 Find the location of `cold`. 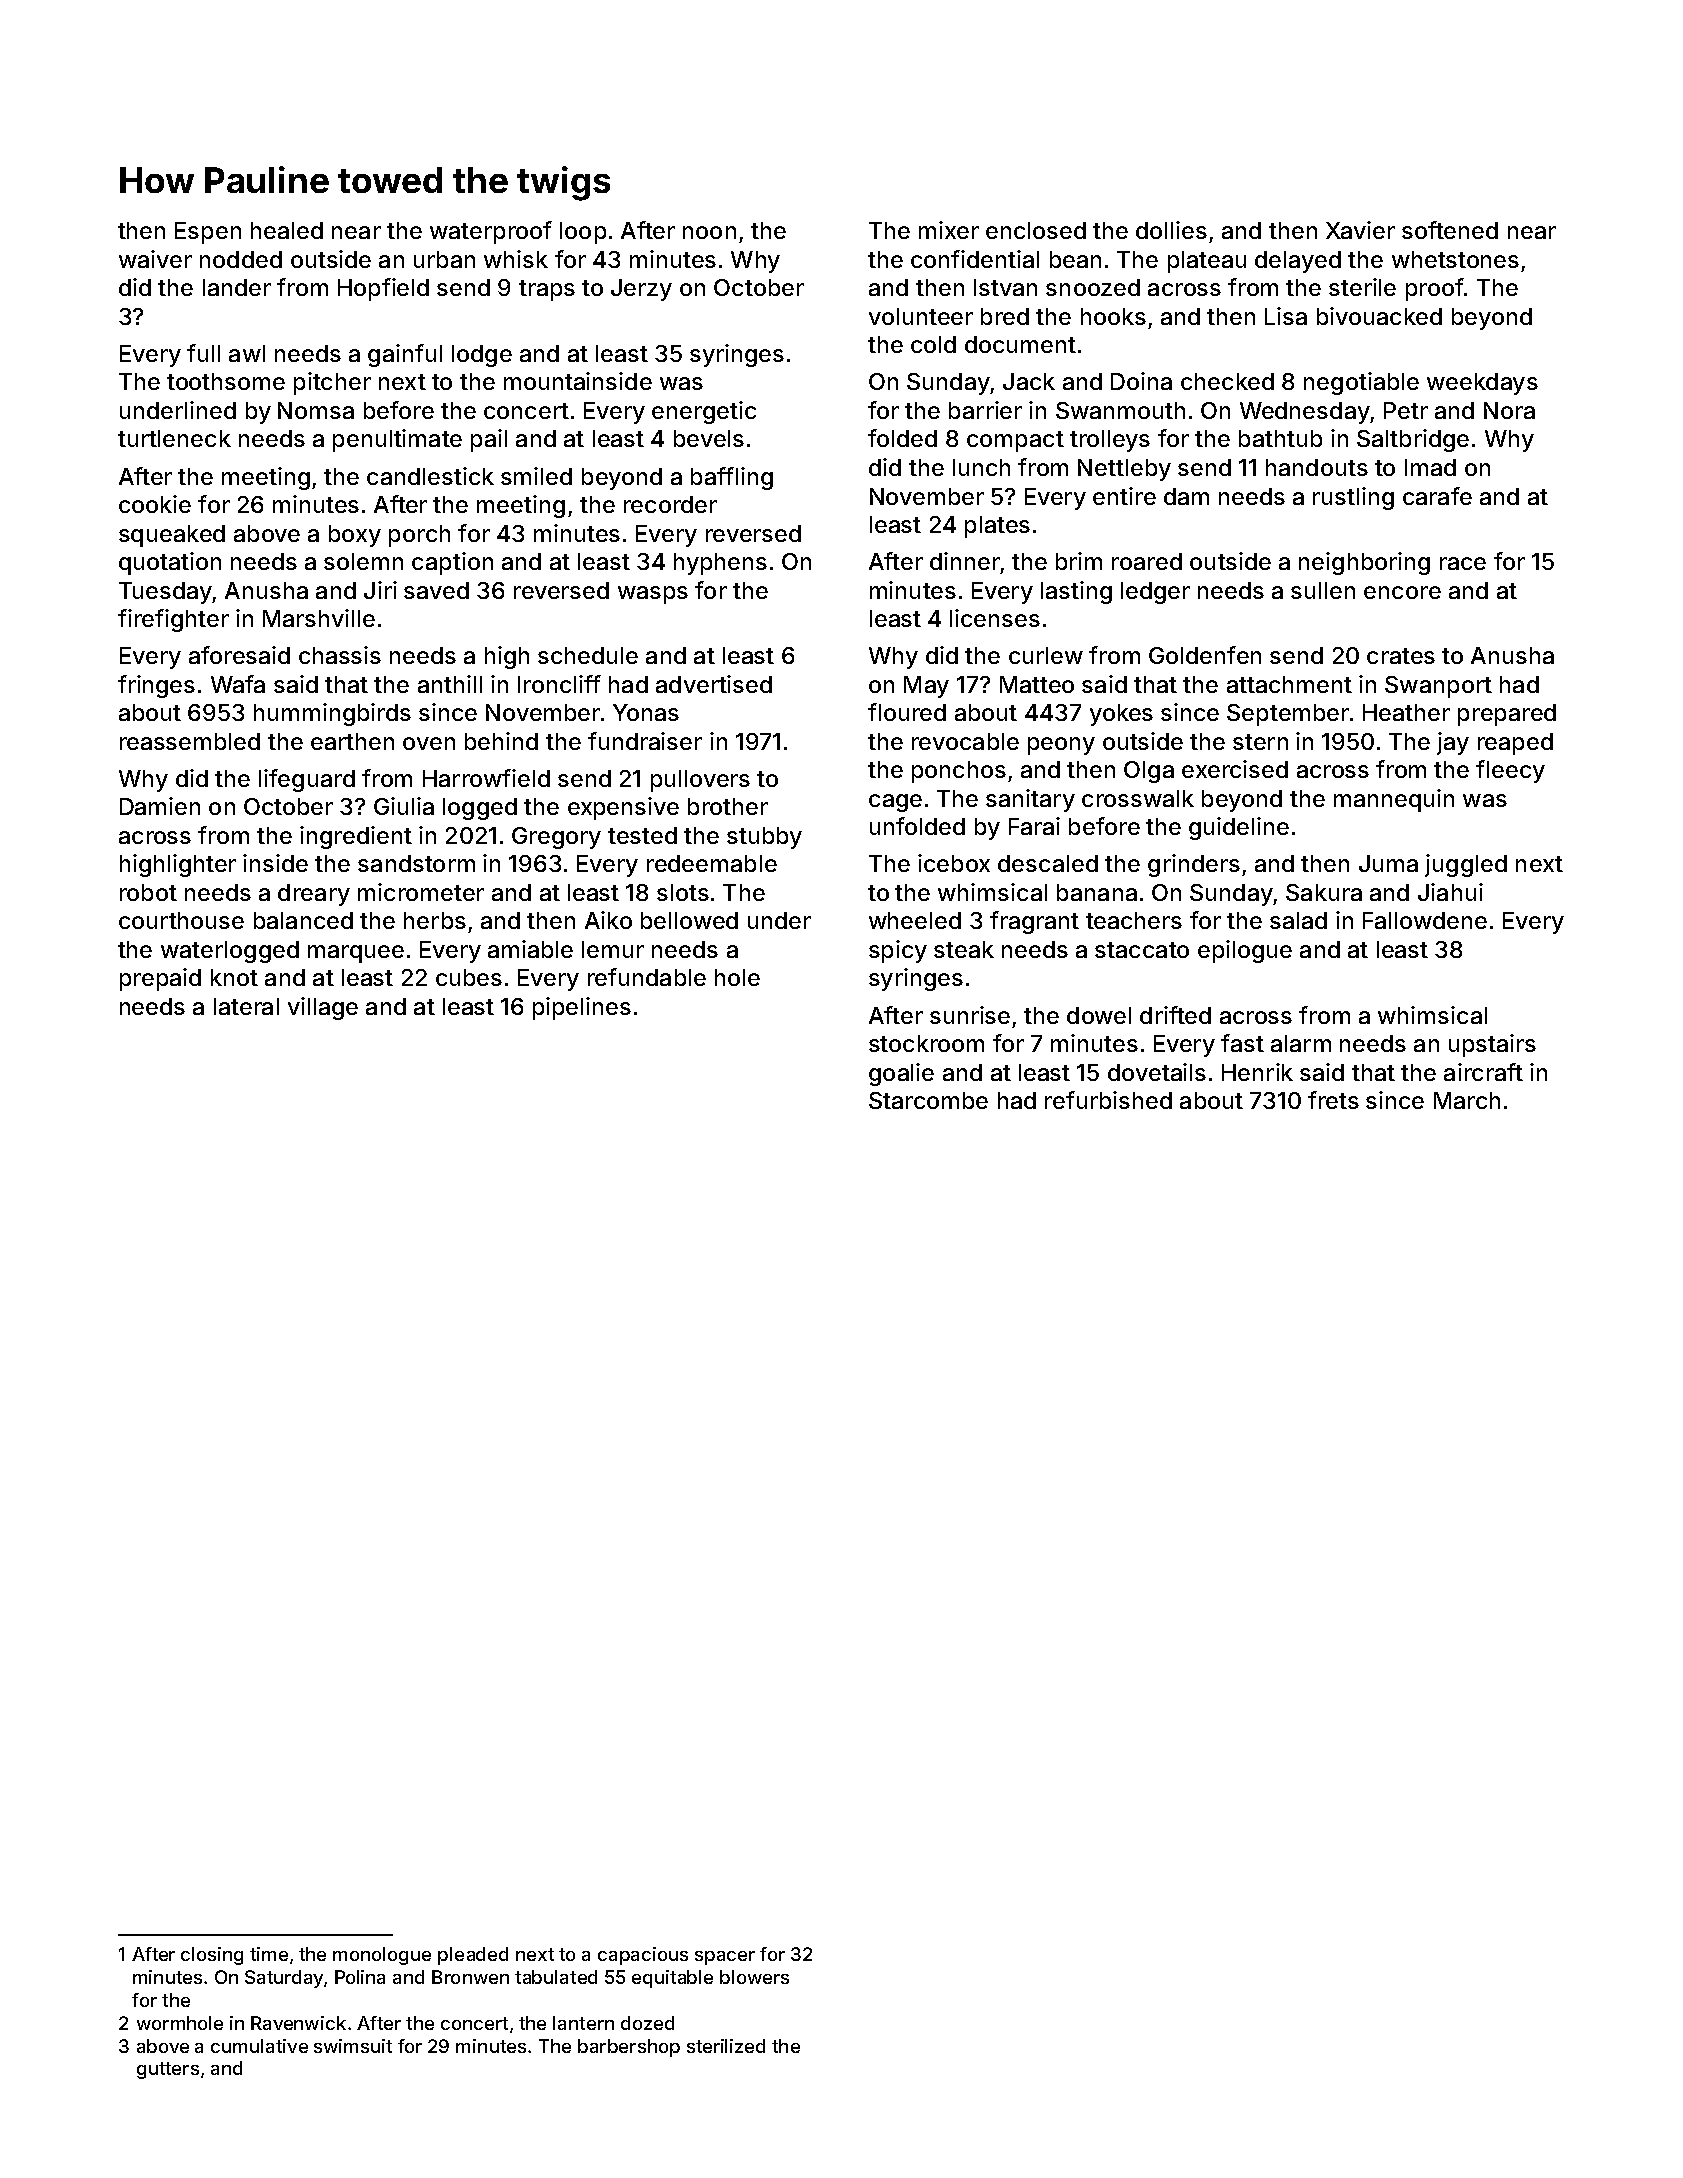

cold is located at coordinates (933, 344).
